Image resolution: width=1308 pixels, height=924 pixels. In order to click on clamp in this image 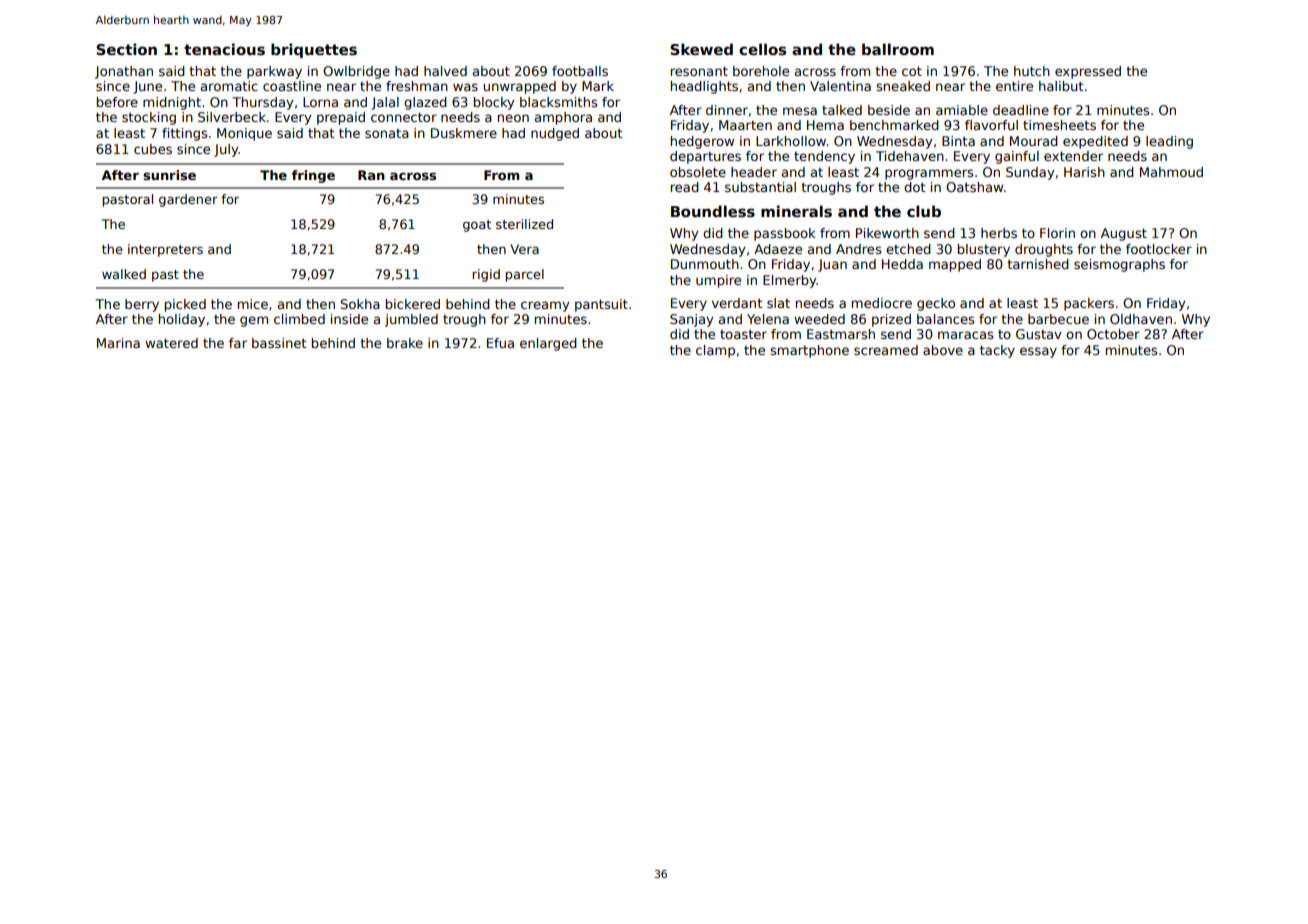, I will do `click(715, 351)`.
